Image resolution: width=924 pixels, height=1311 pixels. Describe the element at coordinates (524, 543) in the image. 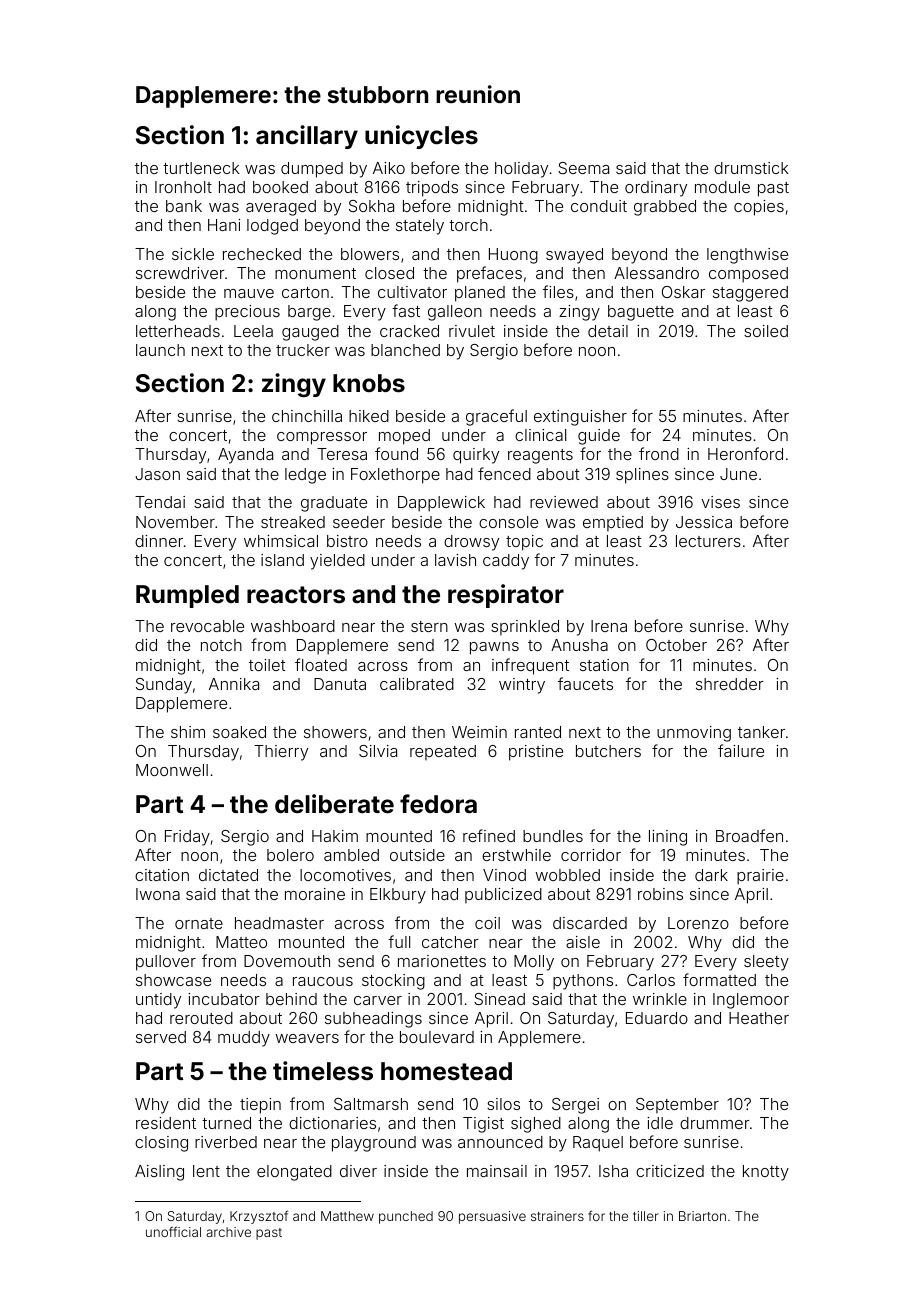

I see `topic` at that location.
